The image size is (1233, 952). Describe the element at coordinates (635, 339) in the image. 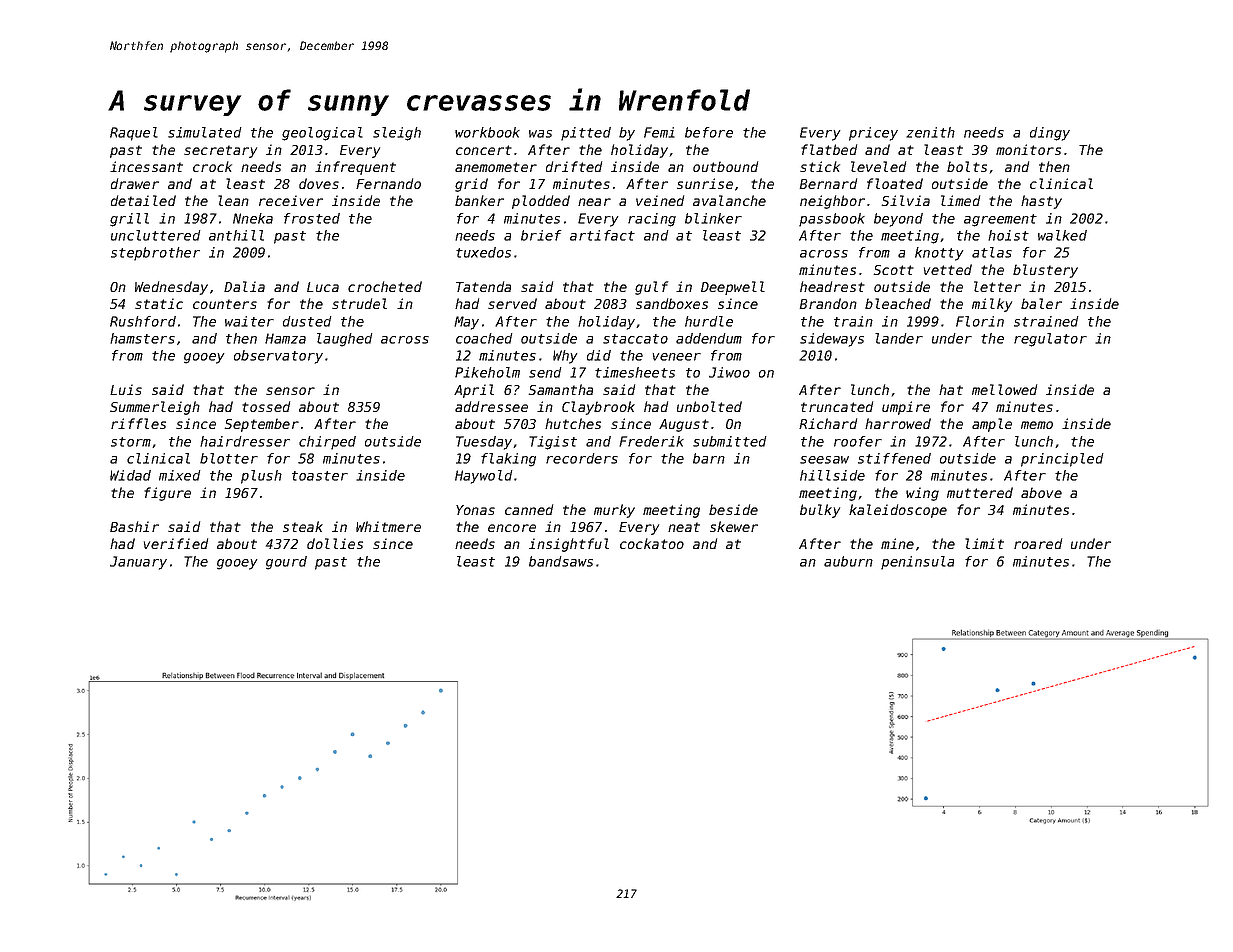

I see `staccato` at that location.
